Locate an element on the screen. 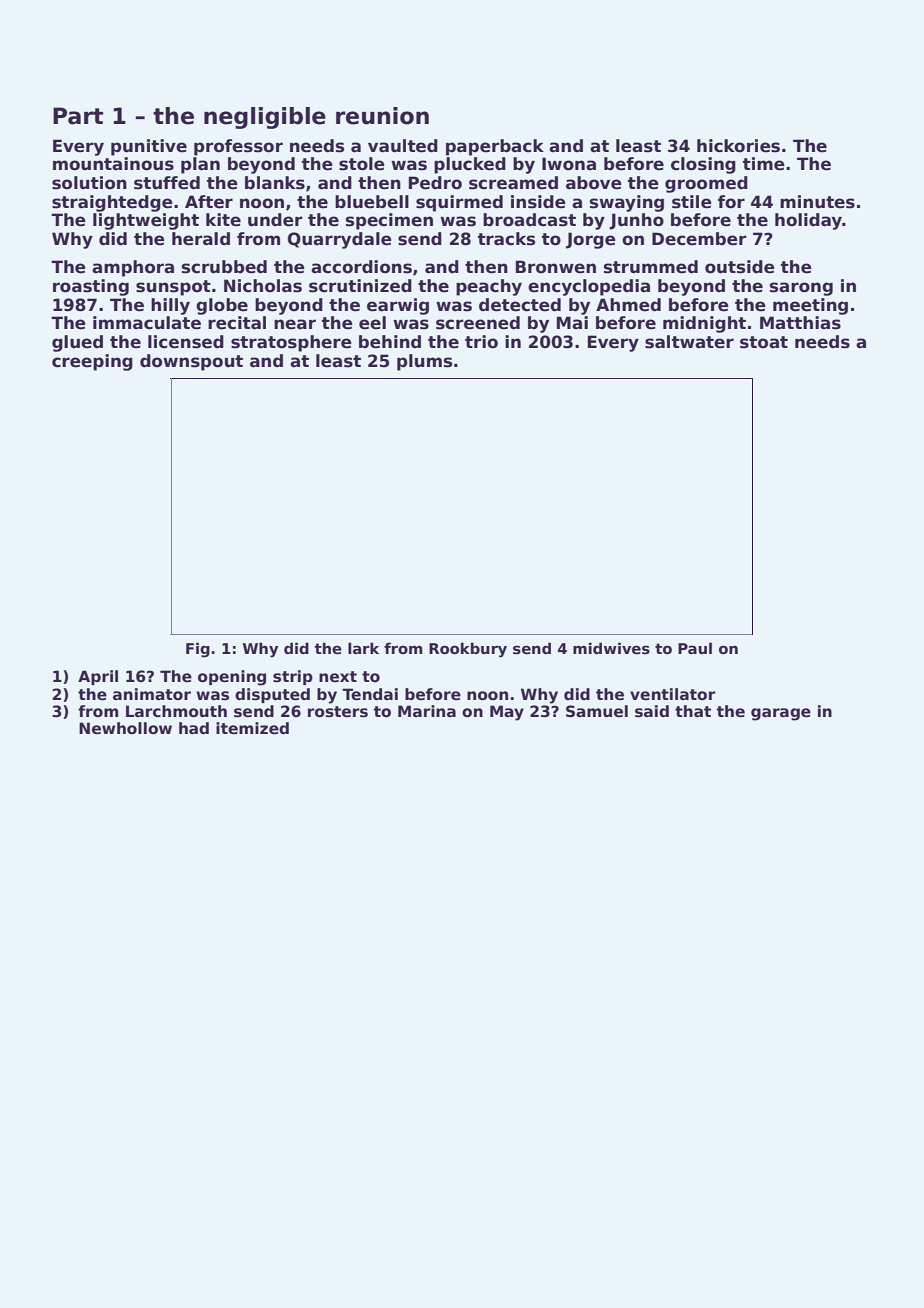 The image size is (924, 1308). punitive is located at coordinates (149, 147).
